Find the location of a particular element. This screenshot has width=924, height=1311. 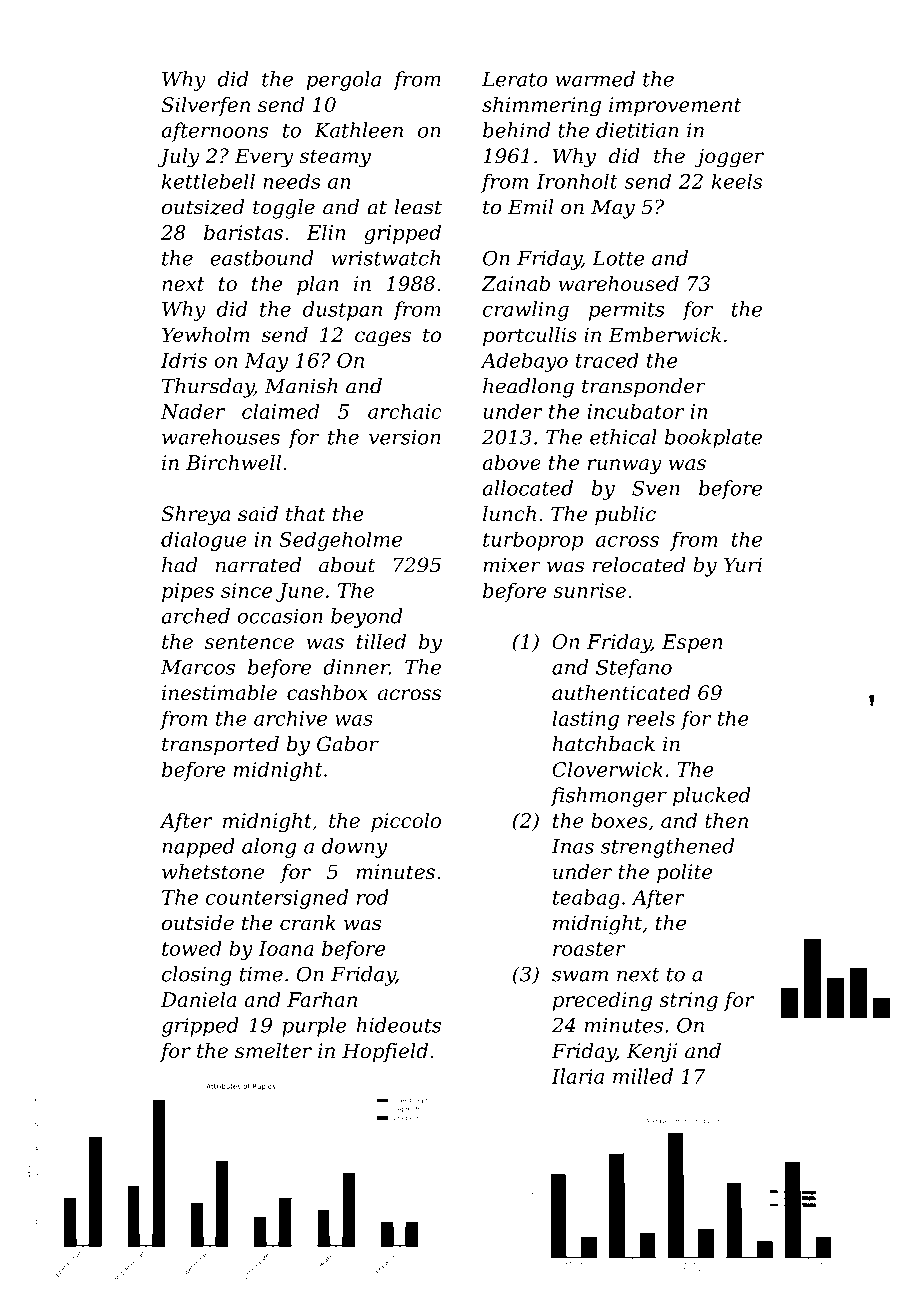

arched is located at coordinates (195, 616).
